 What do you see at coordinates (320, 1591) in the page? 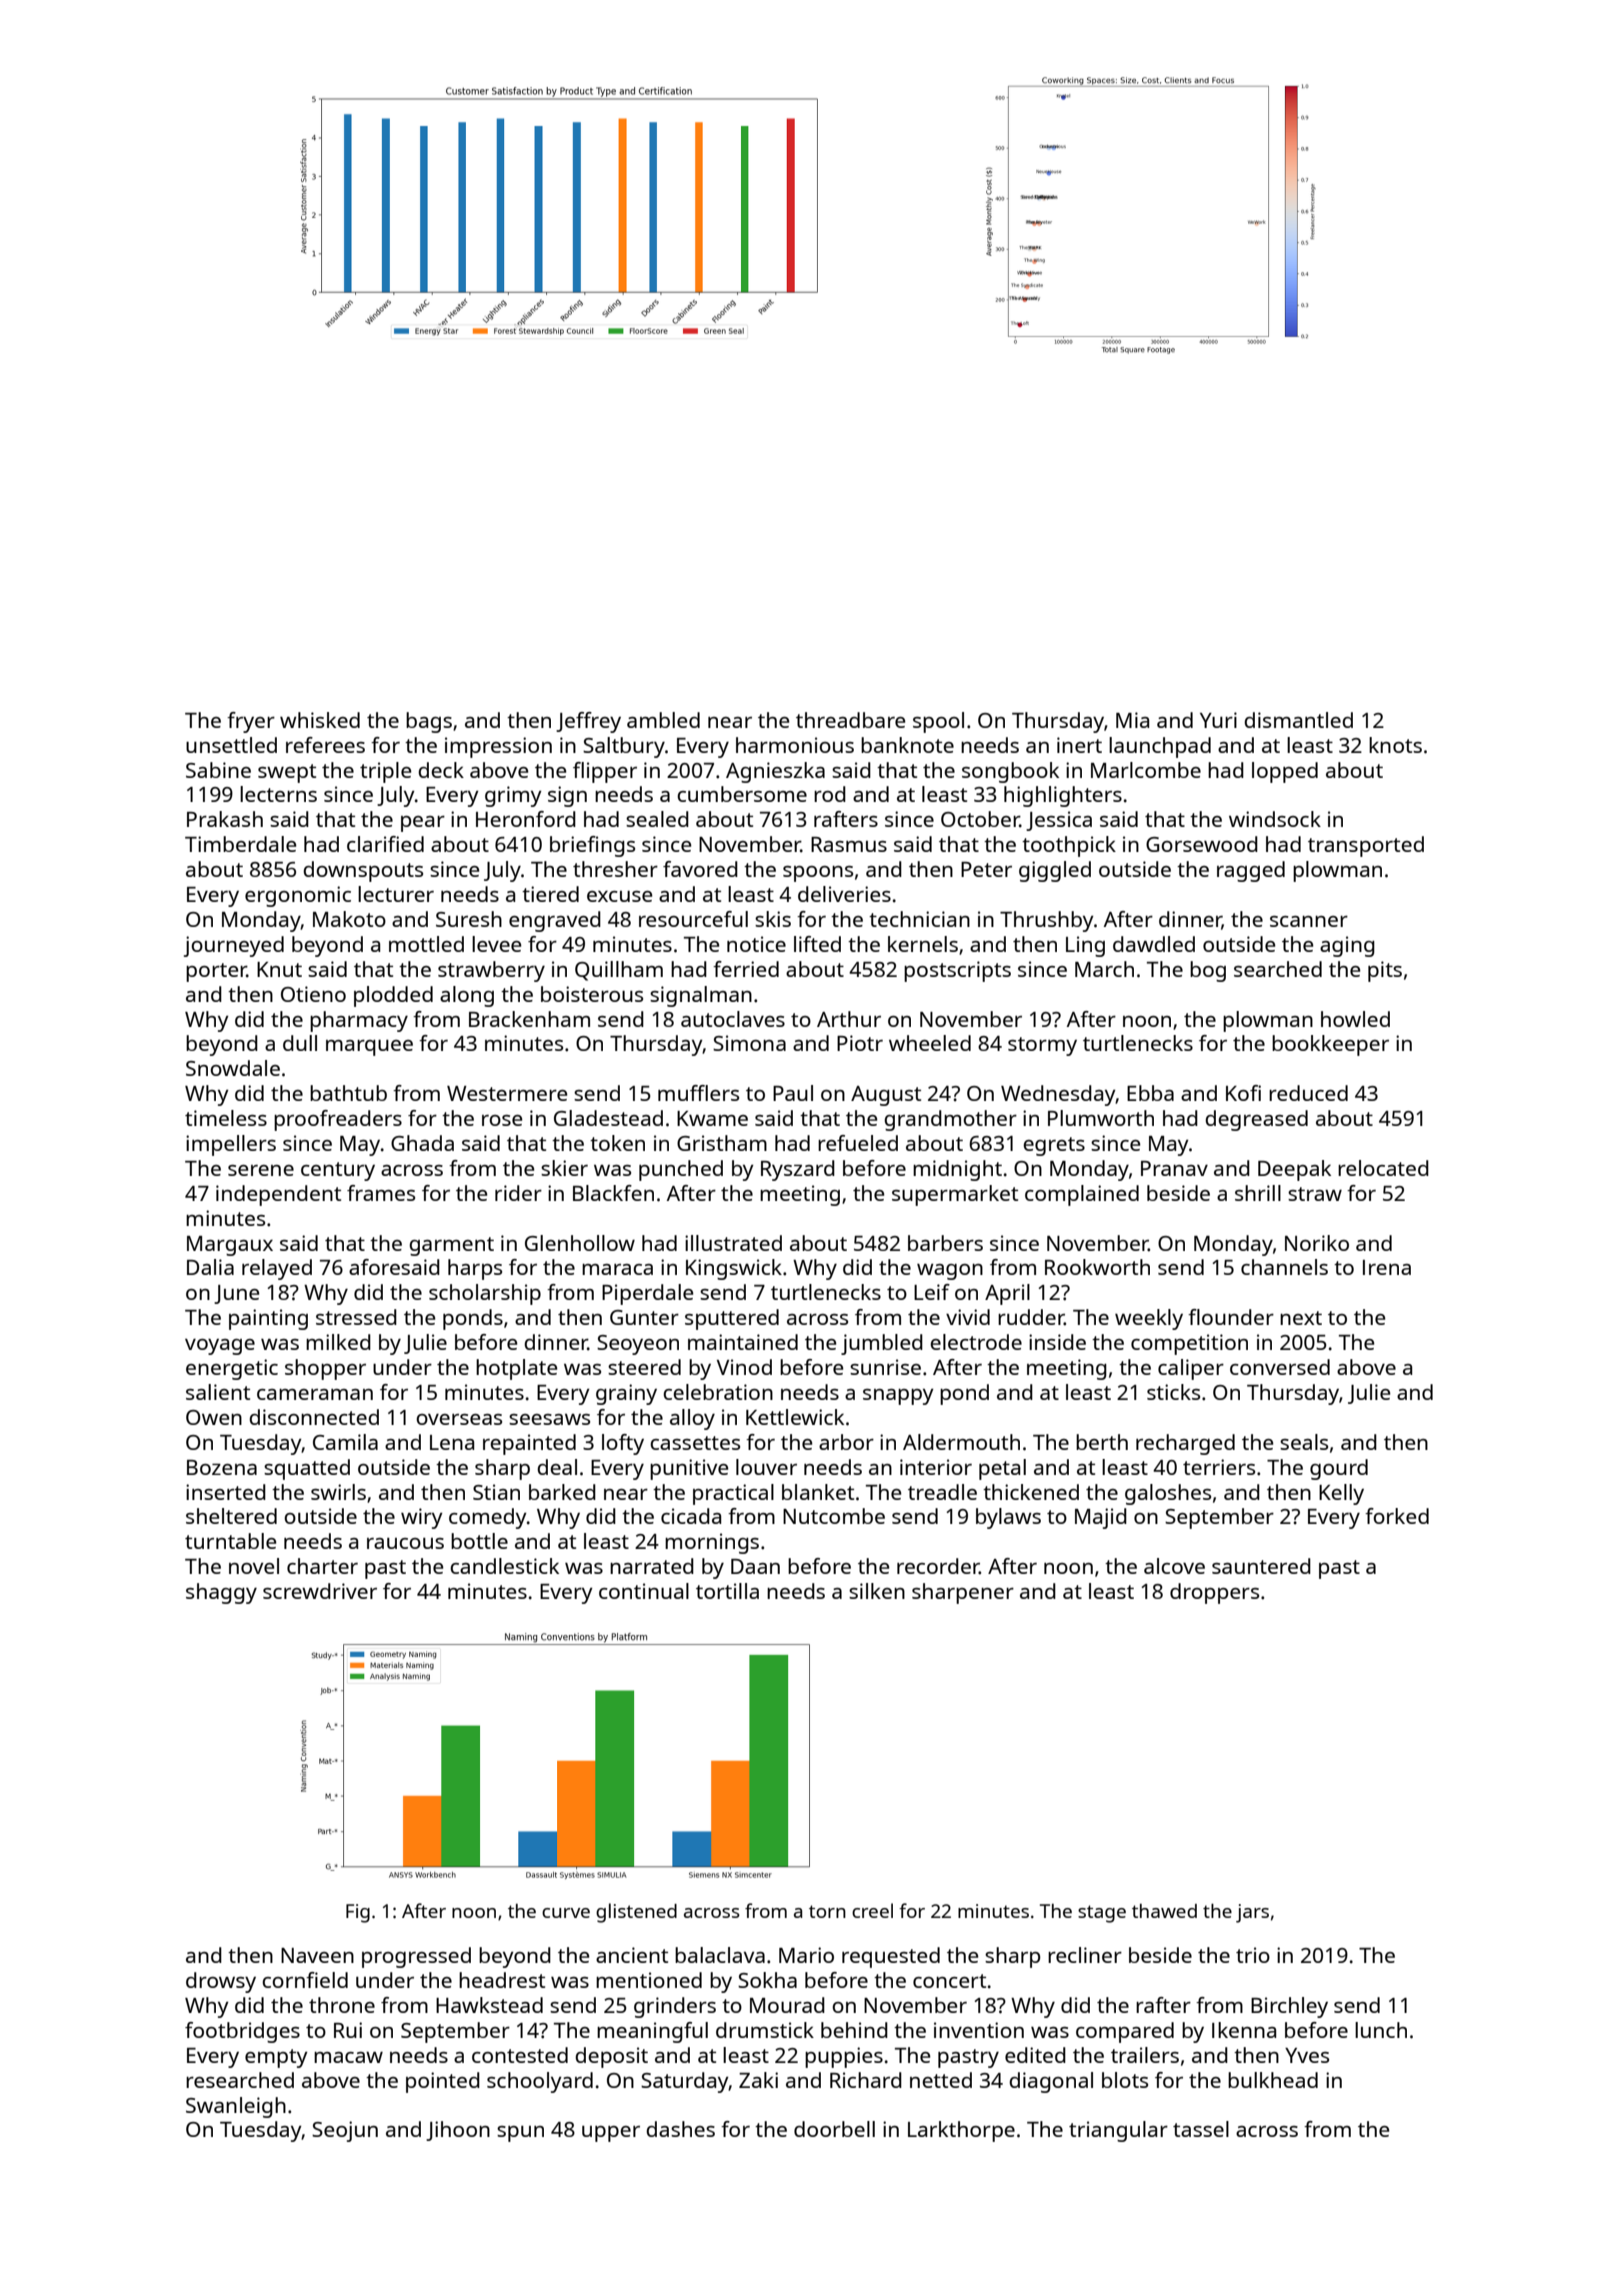
I see `screwdriver` at bounding box center [320, 1591].
